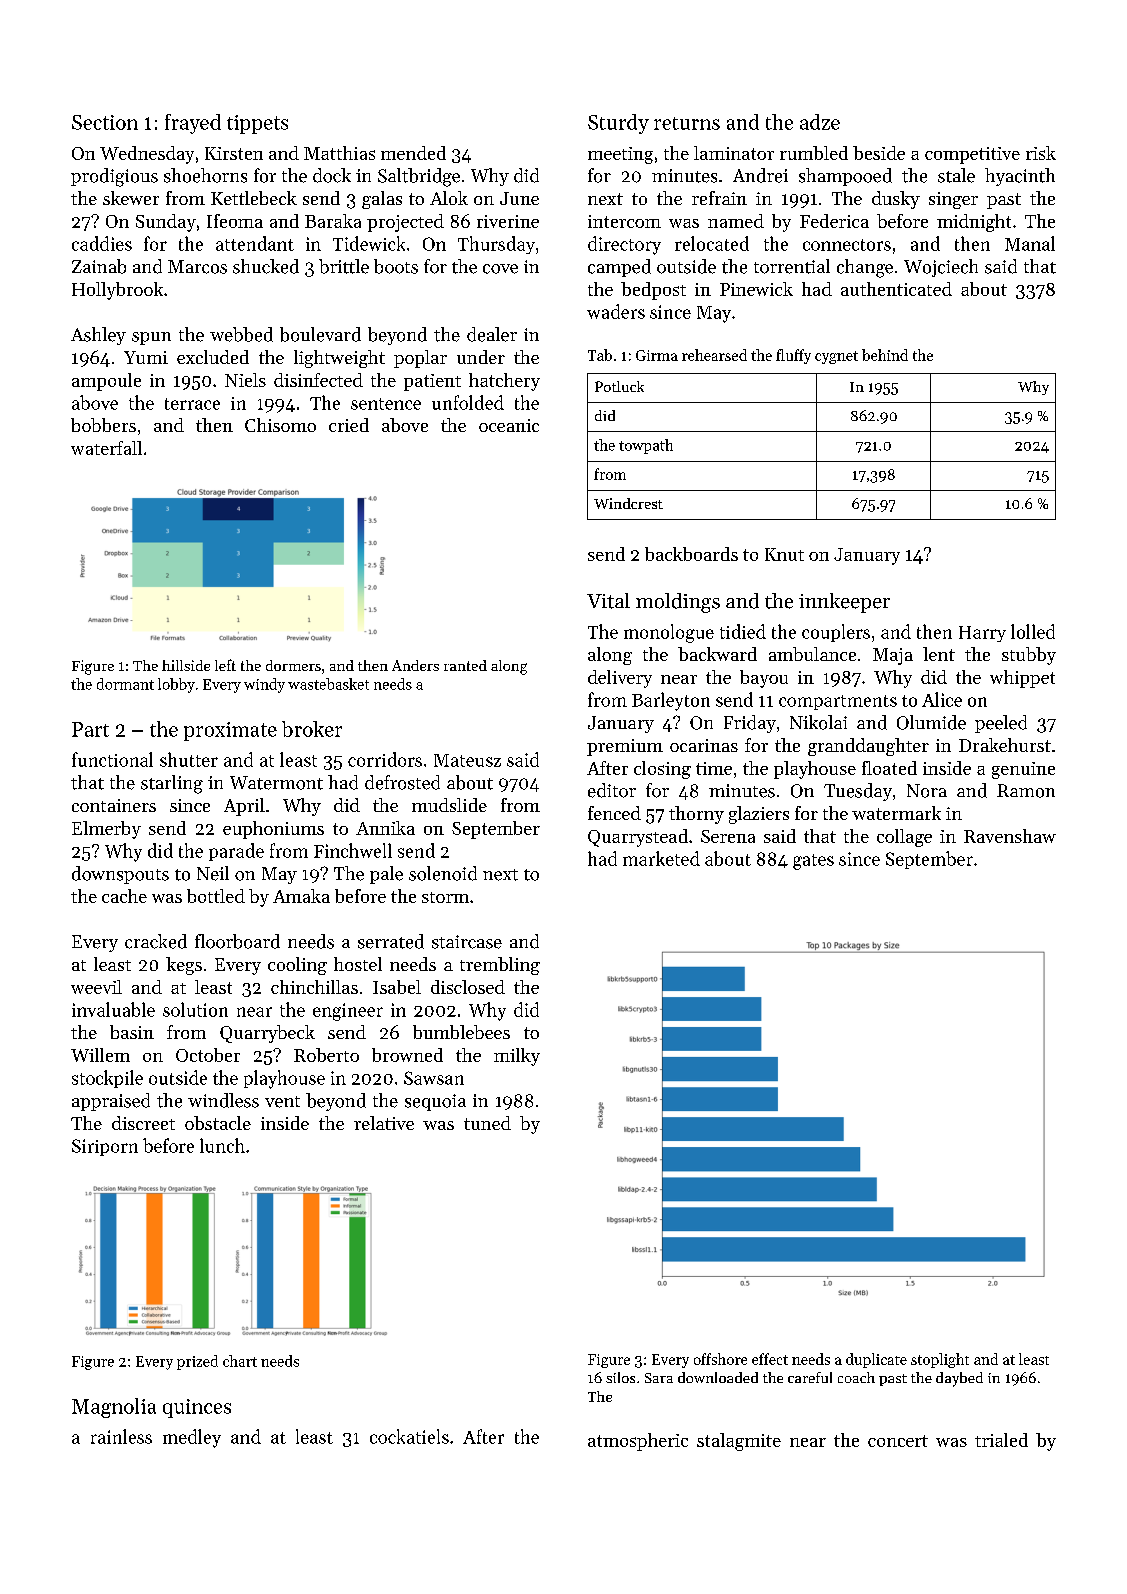  I want to click on kegs, so click(184, 966).
